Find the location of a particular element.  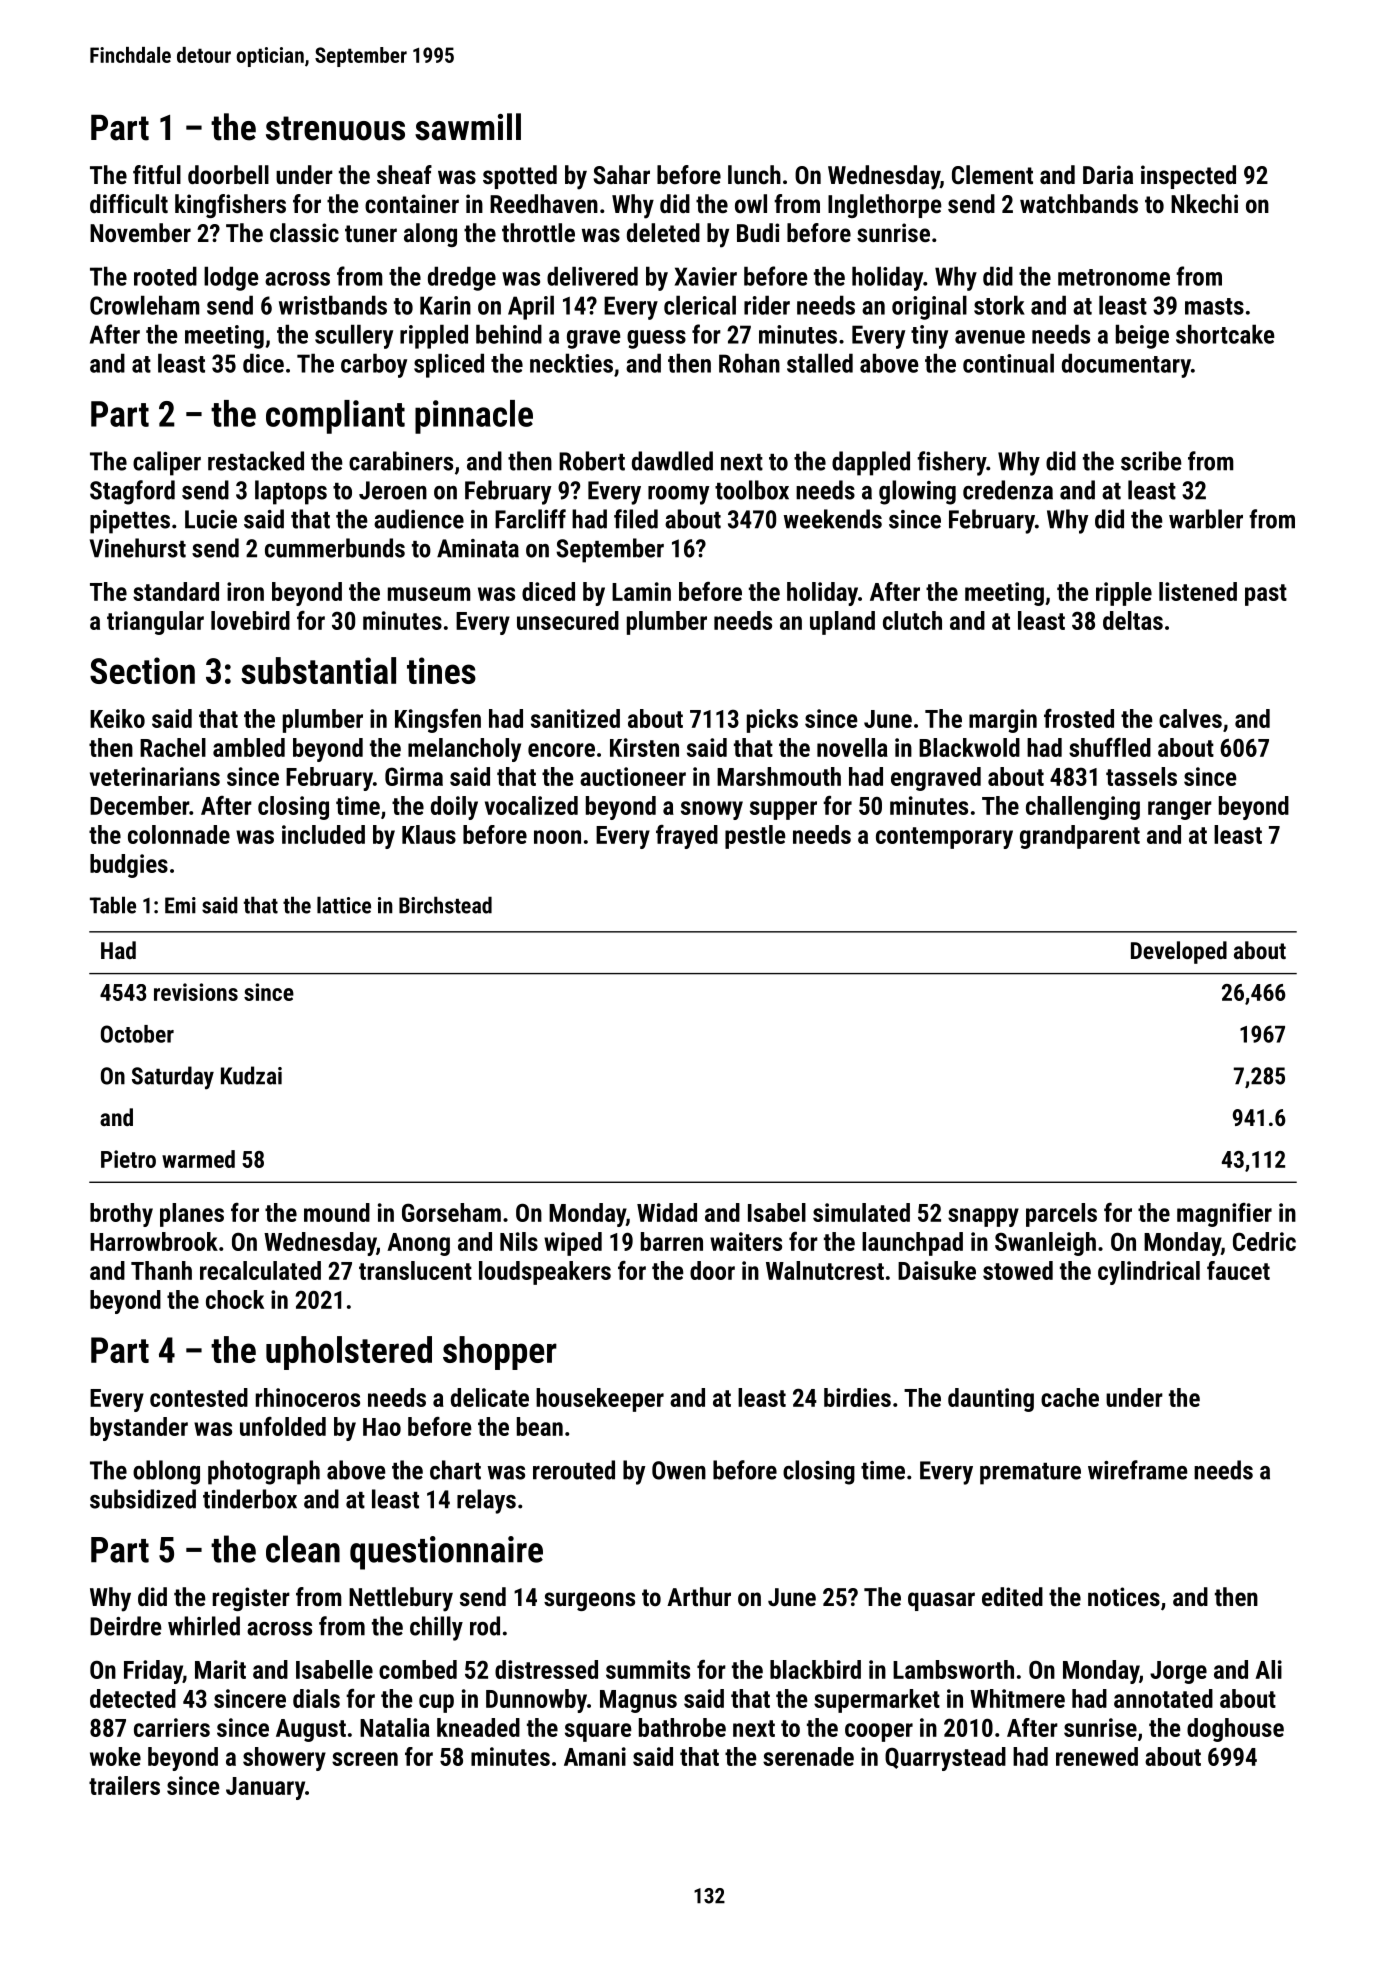

magnifier is located at coordinates (1224, 1215).
